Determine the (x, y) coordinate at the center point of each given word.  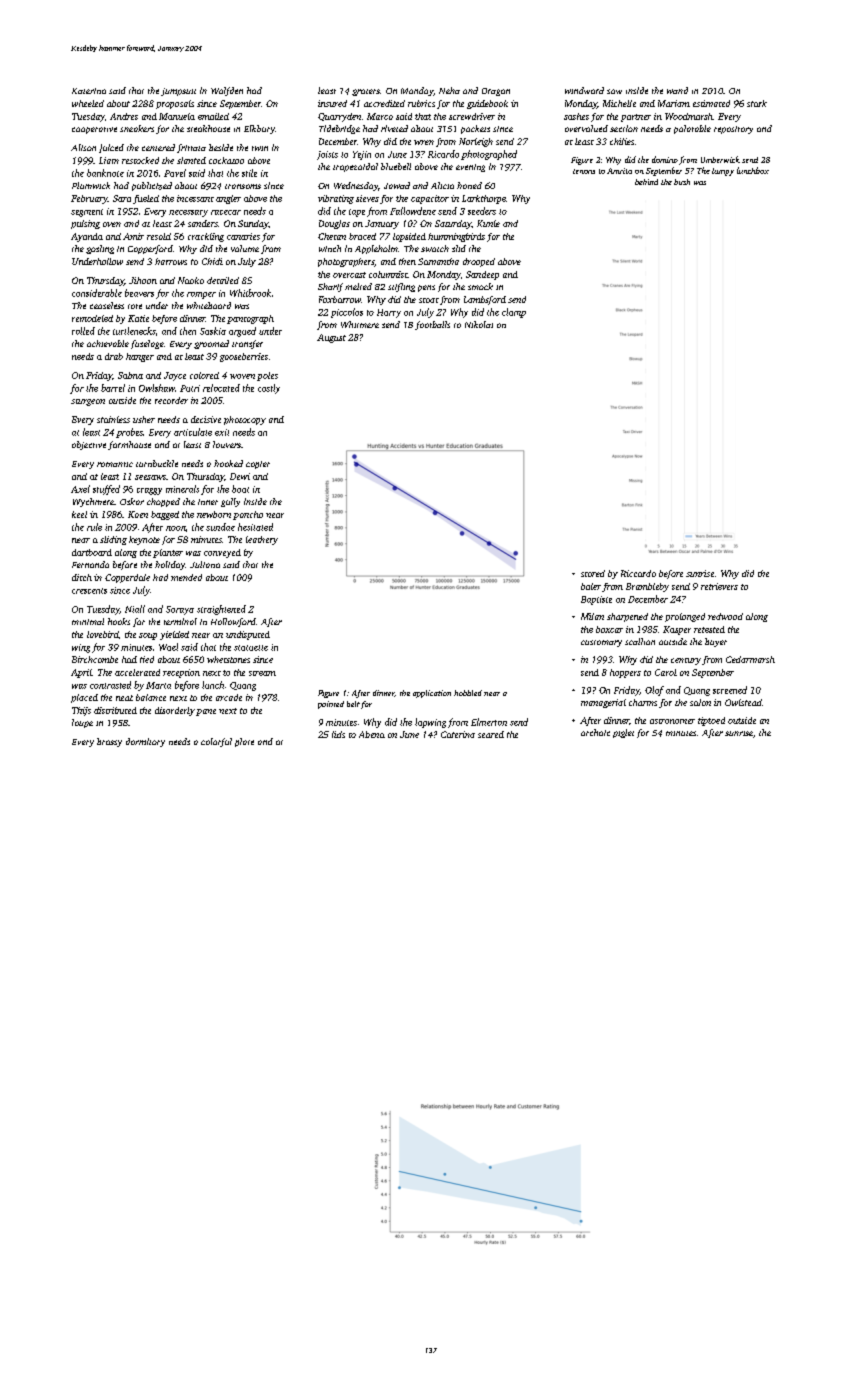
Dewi (240, 476)
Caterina (458, 734)
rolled (83, 331)
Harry (389, 313)
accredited (384, 103)
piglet (623, 733)
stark (757, 103)
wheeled (88, 103)
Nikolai (479, 324)
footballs (432, 325)
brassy (109, 742)
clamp (514, 313)
